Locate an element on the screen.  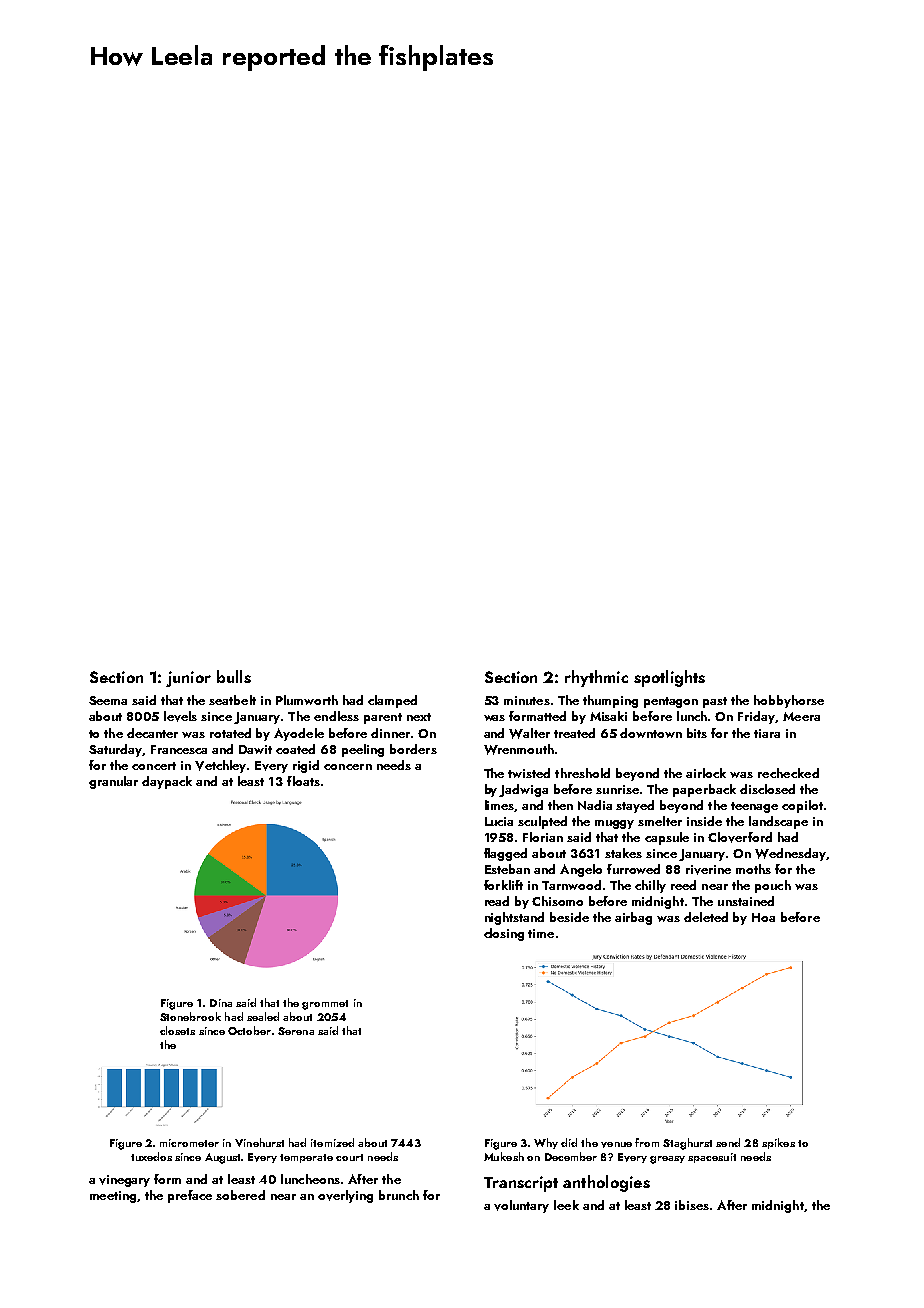
Serena is located at coordinates (296, 1031).
